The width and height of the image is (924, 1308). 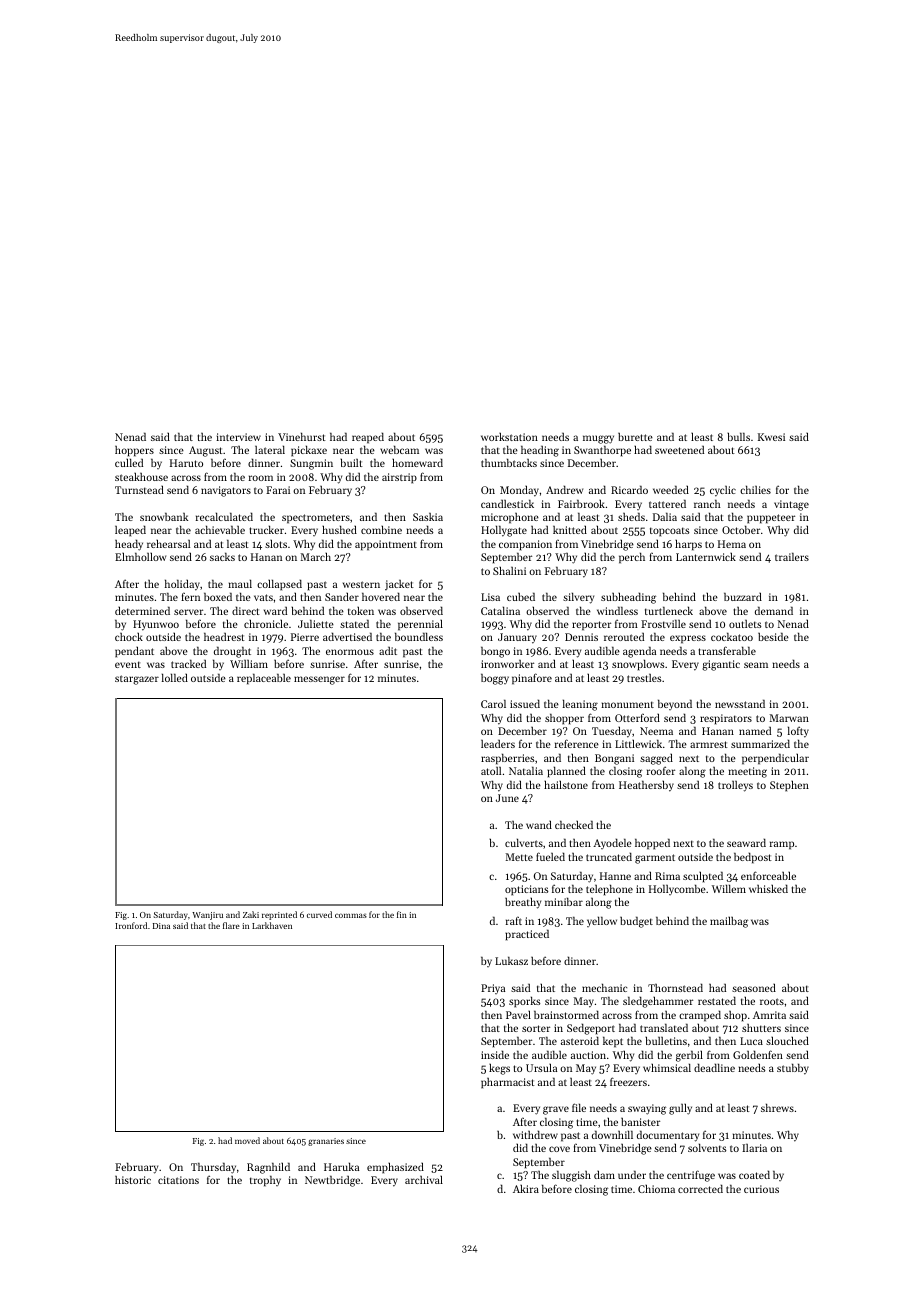 What do you see at coordinates (493, 703) in the image?
I see `Carol` at bounding box center [493, 703].
